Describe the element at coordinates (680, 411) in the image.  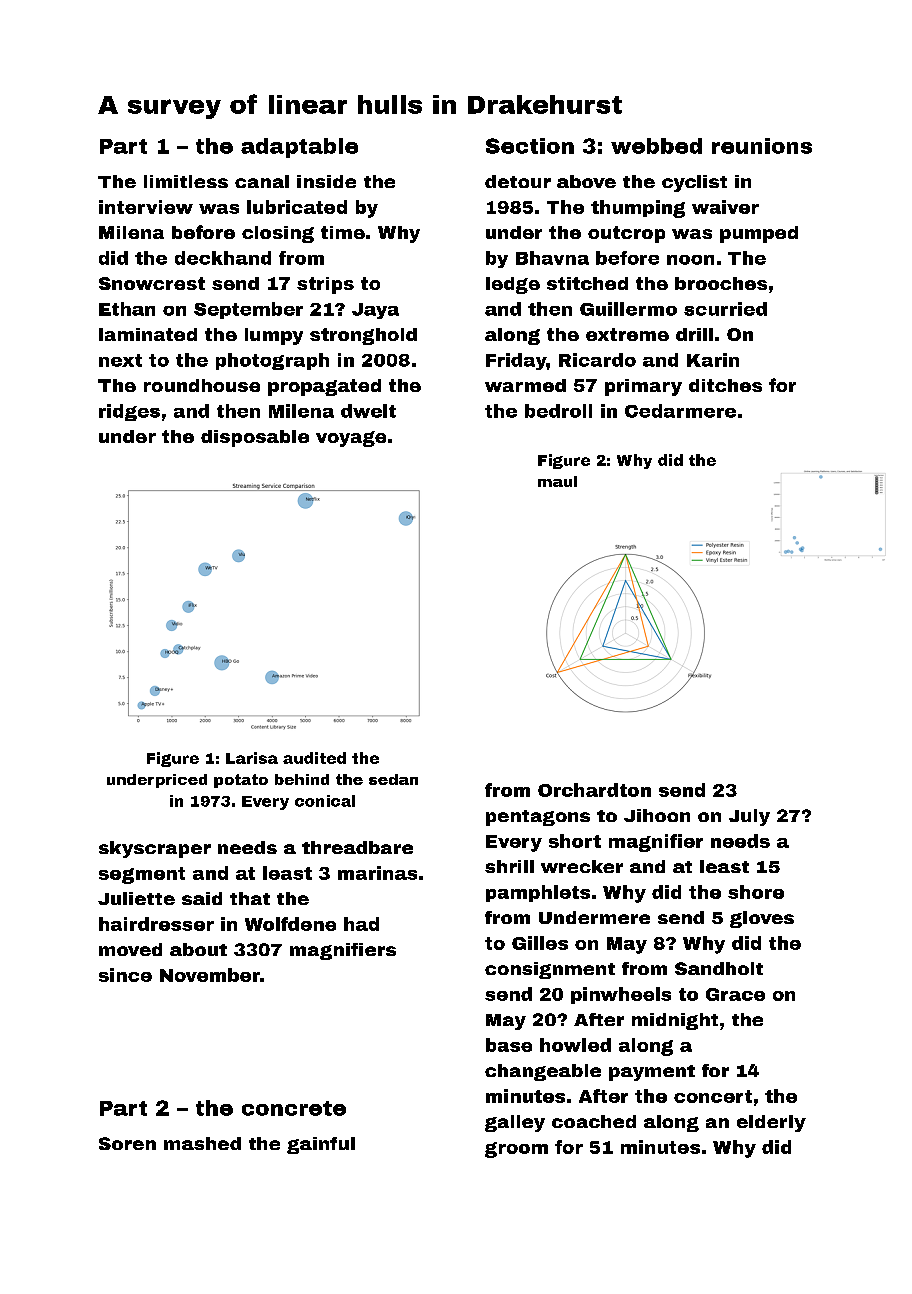
I see `Cedarmere` at that location.
